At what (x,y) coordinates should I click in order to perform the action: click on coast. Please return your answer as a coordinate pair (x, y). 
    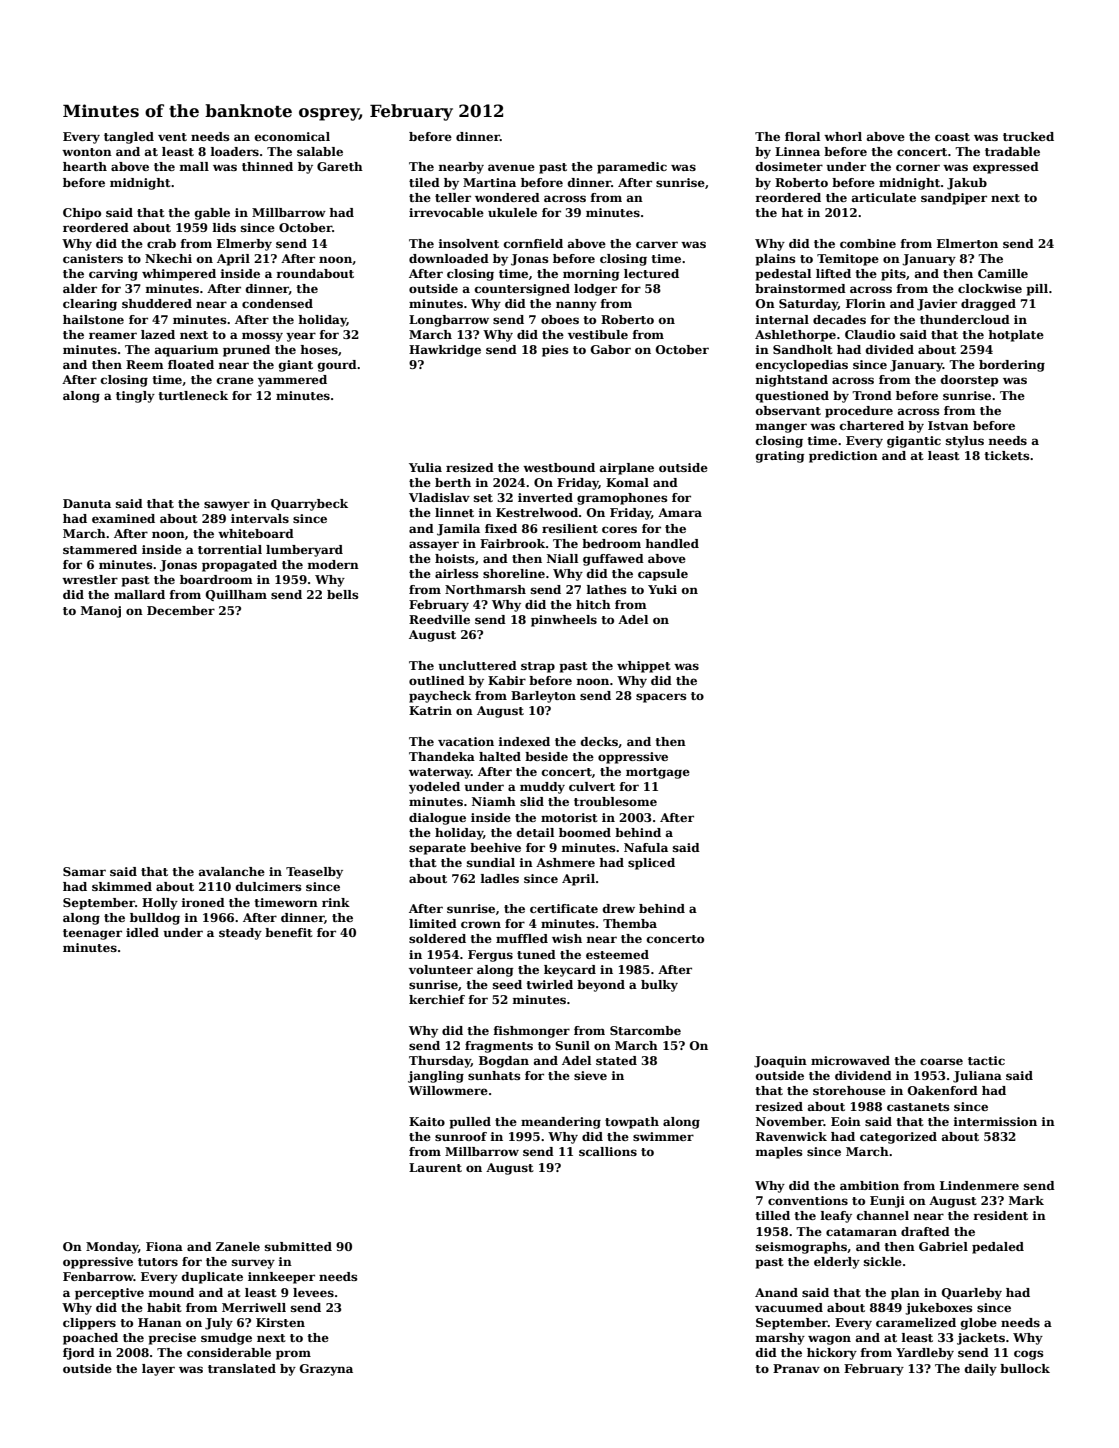
    Looking at the image, I should click on (952, 137).
